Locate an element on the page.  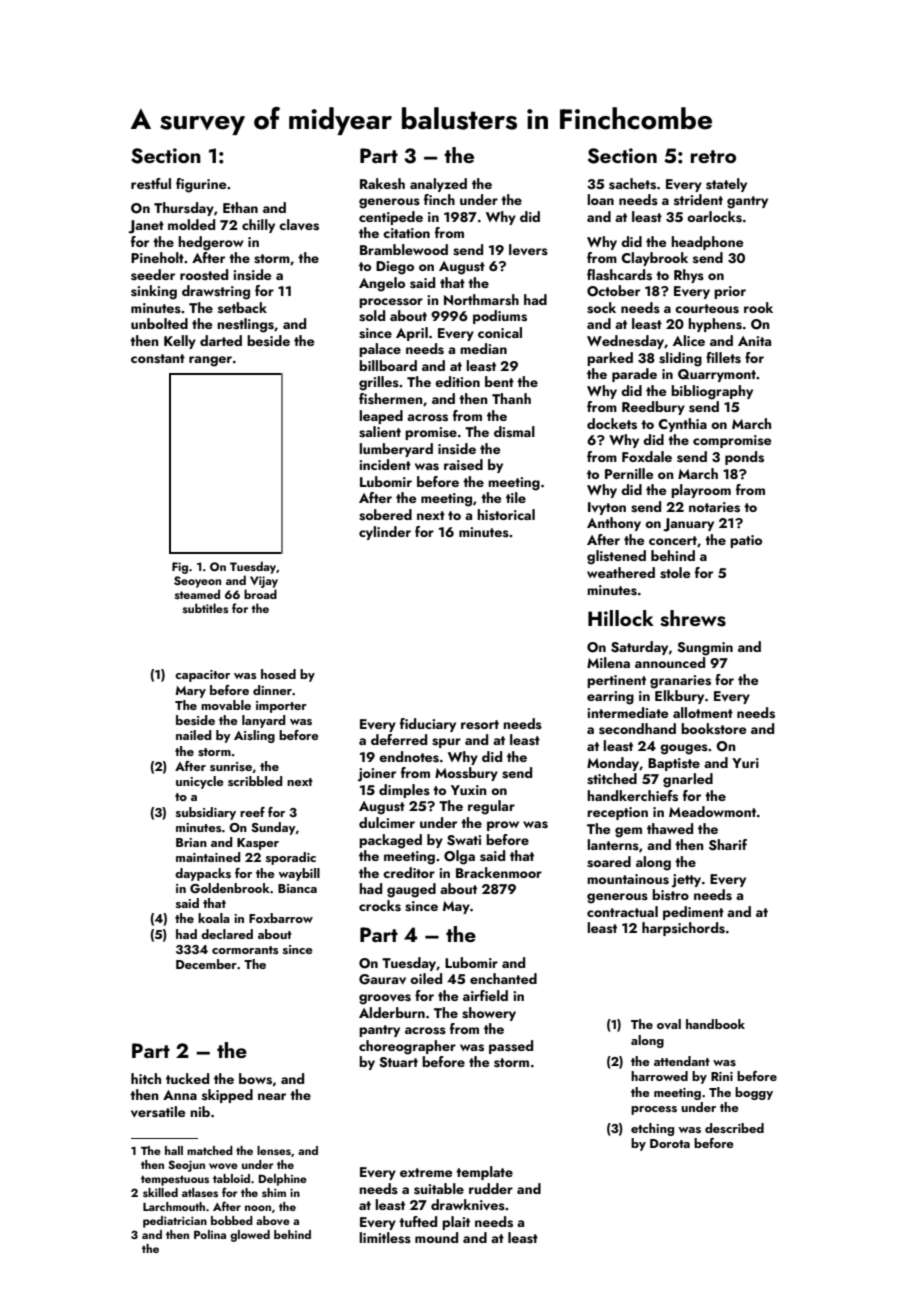
maintained is located at coordinates (208, 857).
